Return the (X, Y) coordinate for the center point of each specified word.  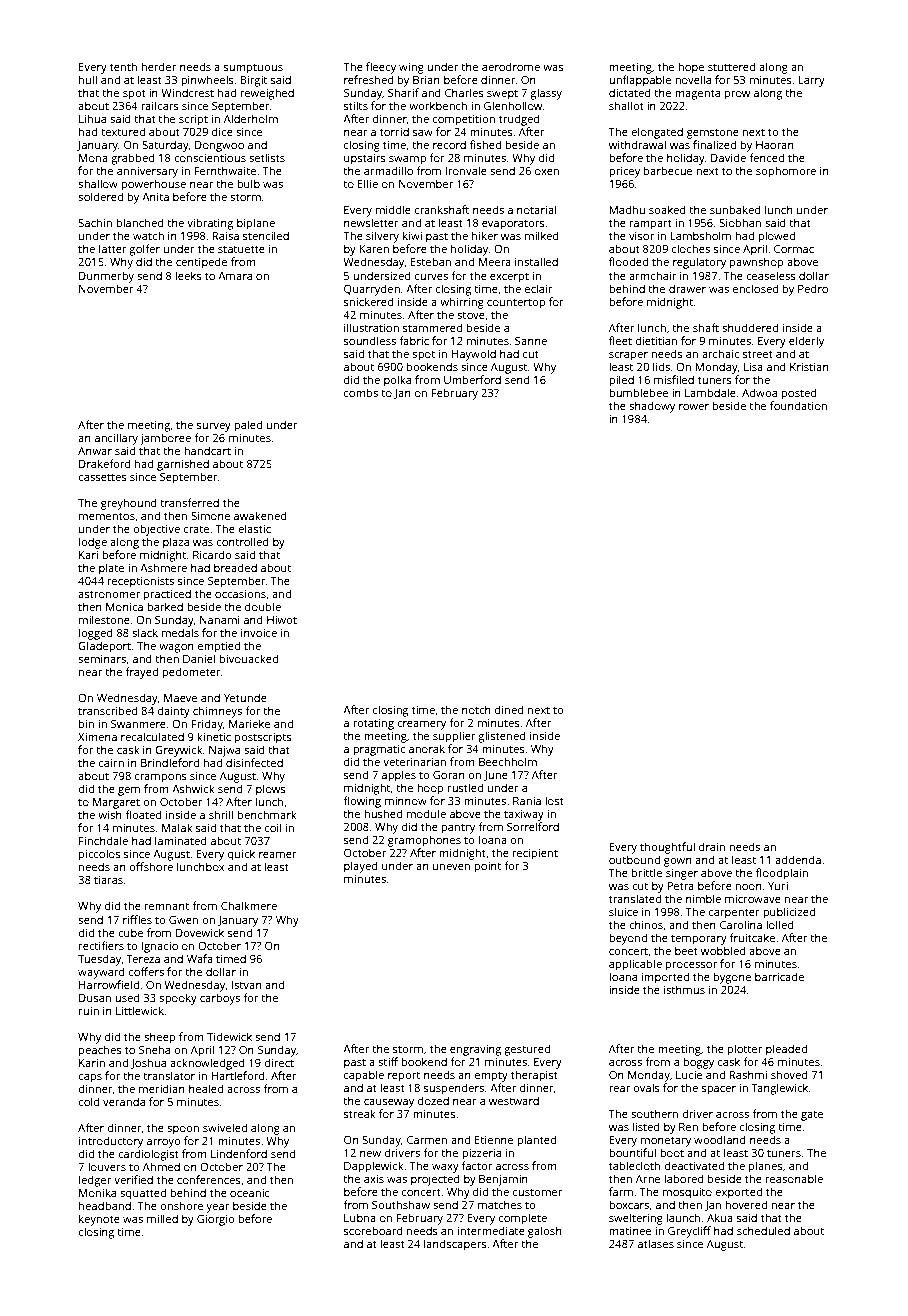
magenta (697, 94)
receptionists (141, 582)
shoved (789, 1074)
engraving (475, 1050)
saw (423, 133)
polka (397, 381)
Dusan (95, 998)
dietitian (656, 340)
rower (694, 407)
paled (248, 426)
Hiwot (282, 620)
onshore (181, 1205)
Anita (155, 197)
